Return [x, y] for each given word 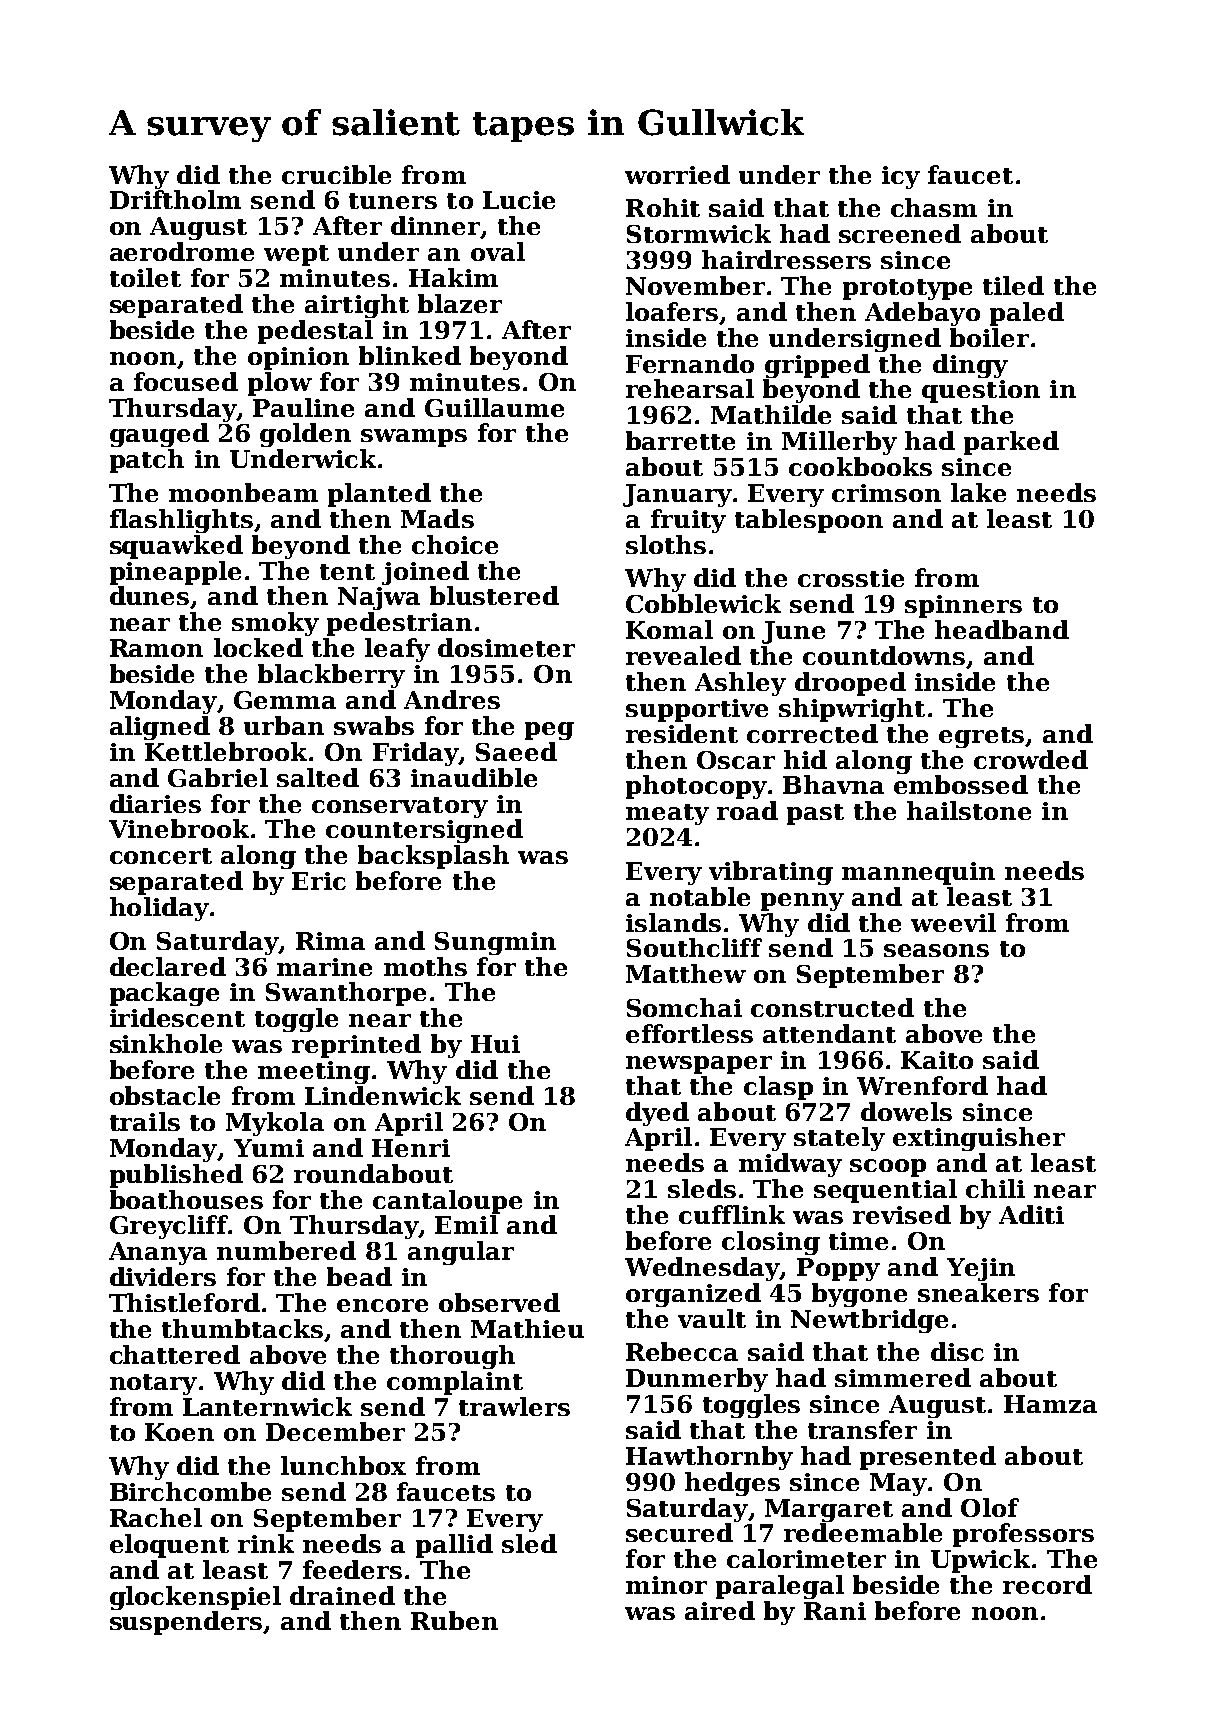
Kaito [937, 1060]
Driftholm [175, 199]
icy [901, 177]
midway [790, 1165]
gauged [159, 435]
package [164, 994]
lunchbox [343, 1465]
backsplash [433, 857]
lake [978, 492]
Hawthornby [709, 1458]
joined [425, 573]
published [176, 1176]
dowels [906, 1111]
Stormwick [699, 233]
